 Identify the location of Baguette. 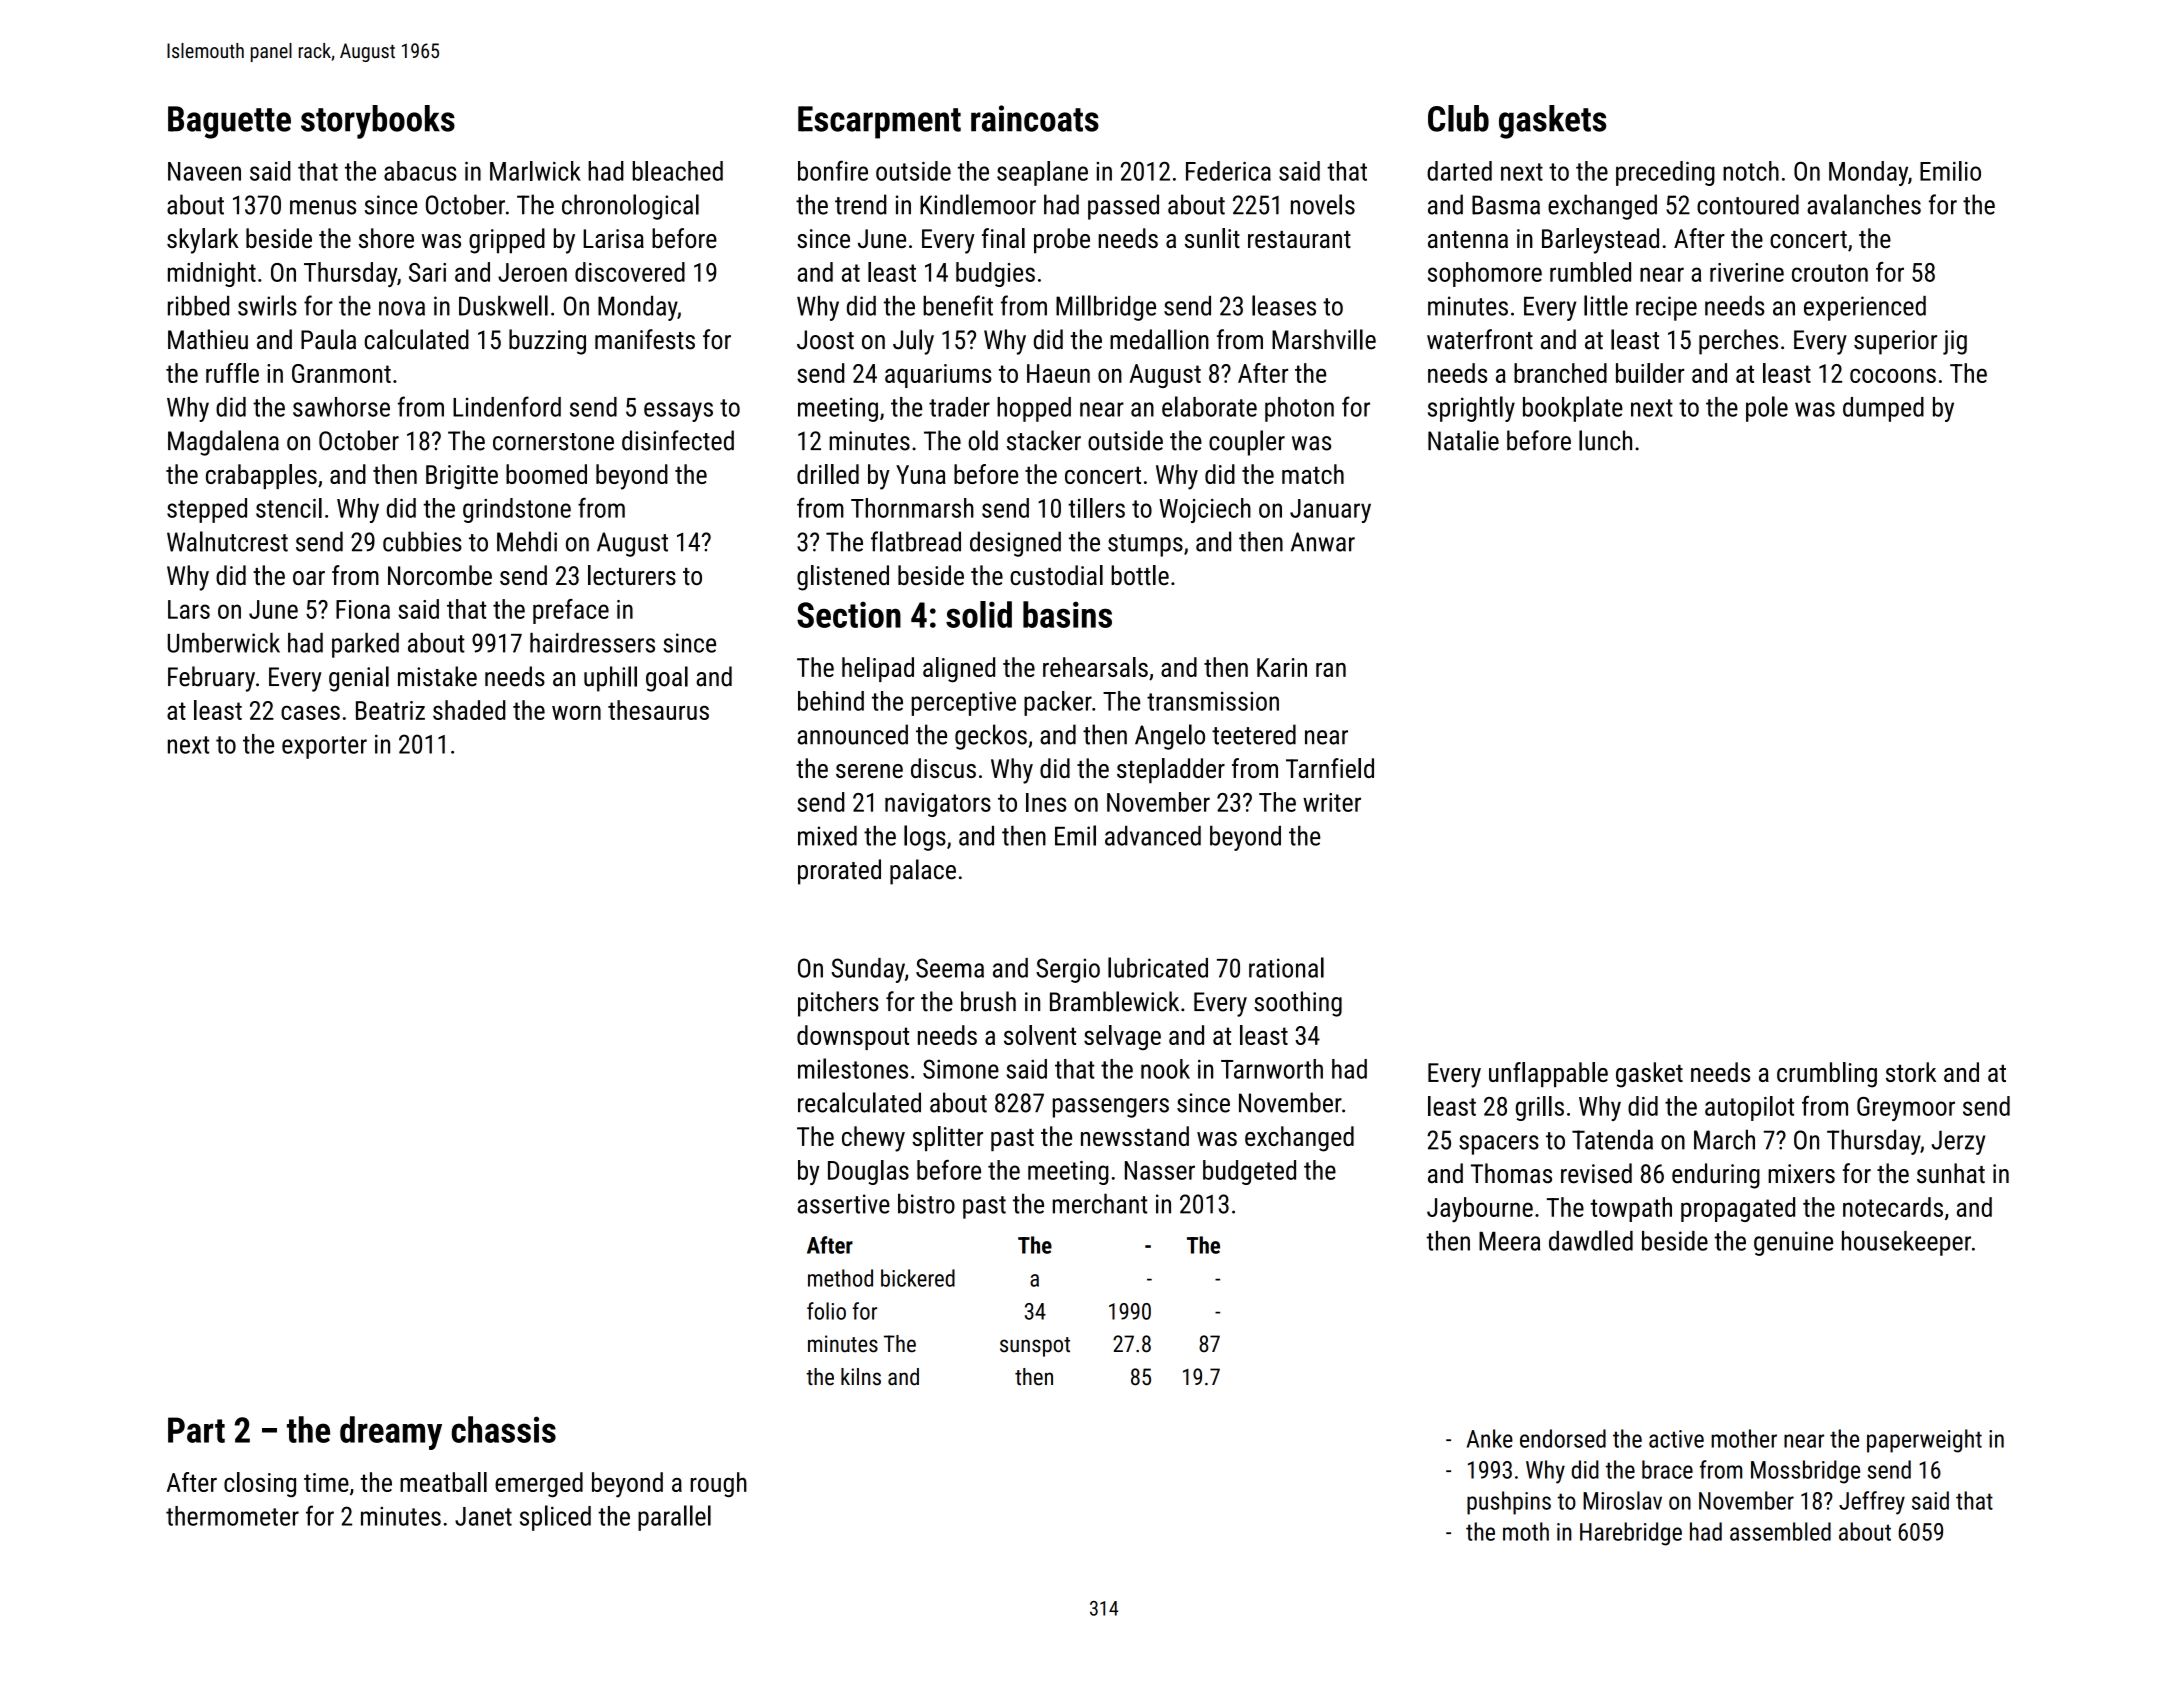
(229, 122).
